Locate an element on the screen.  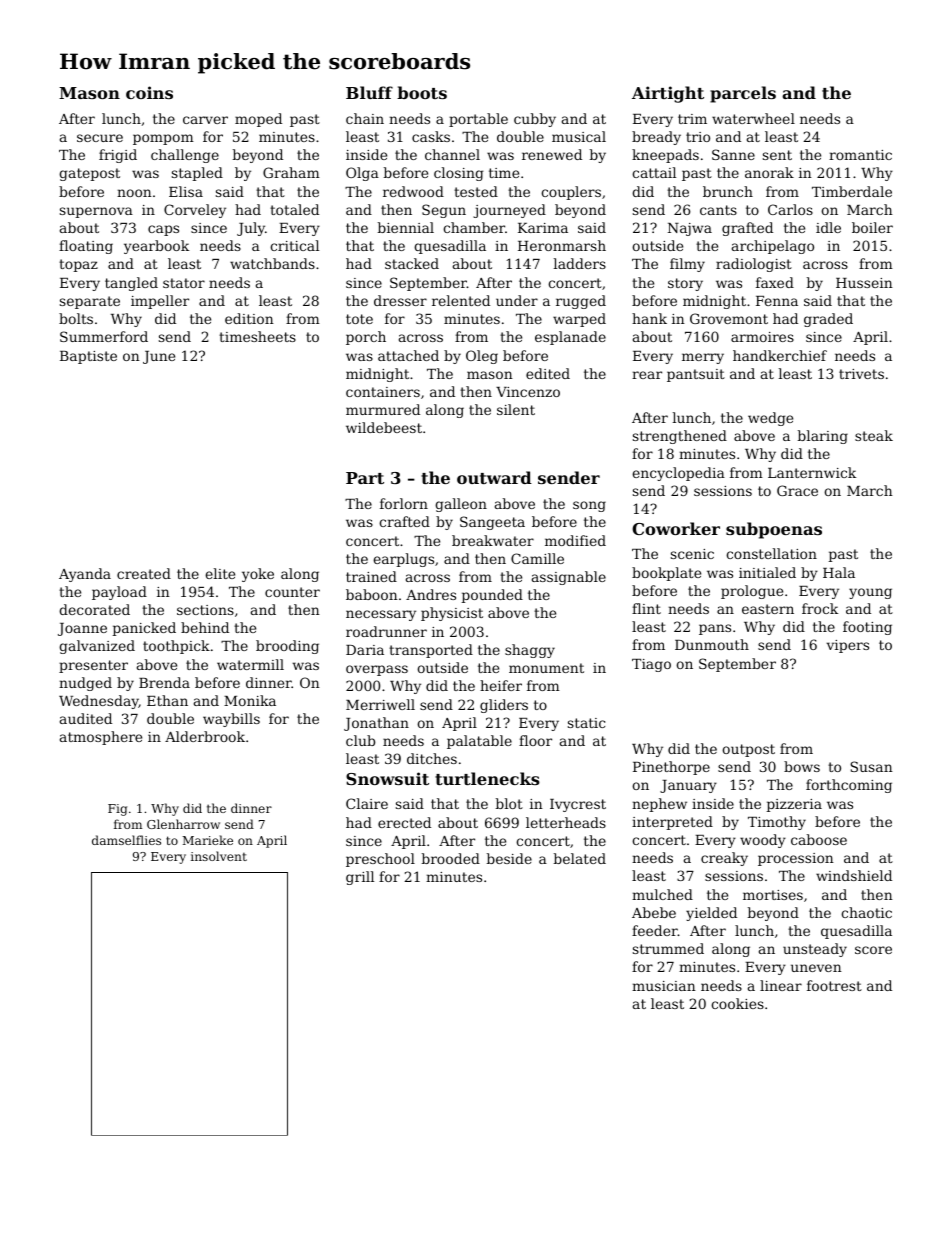
merry is located at coordinates (703, 358).
